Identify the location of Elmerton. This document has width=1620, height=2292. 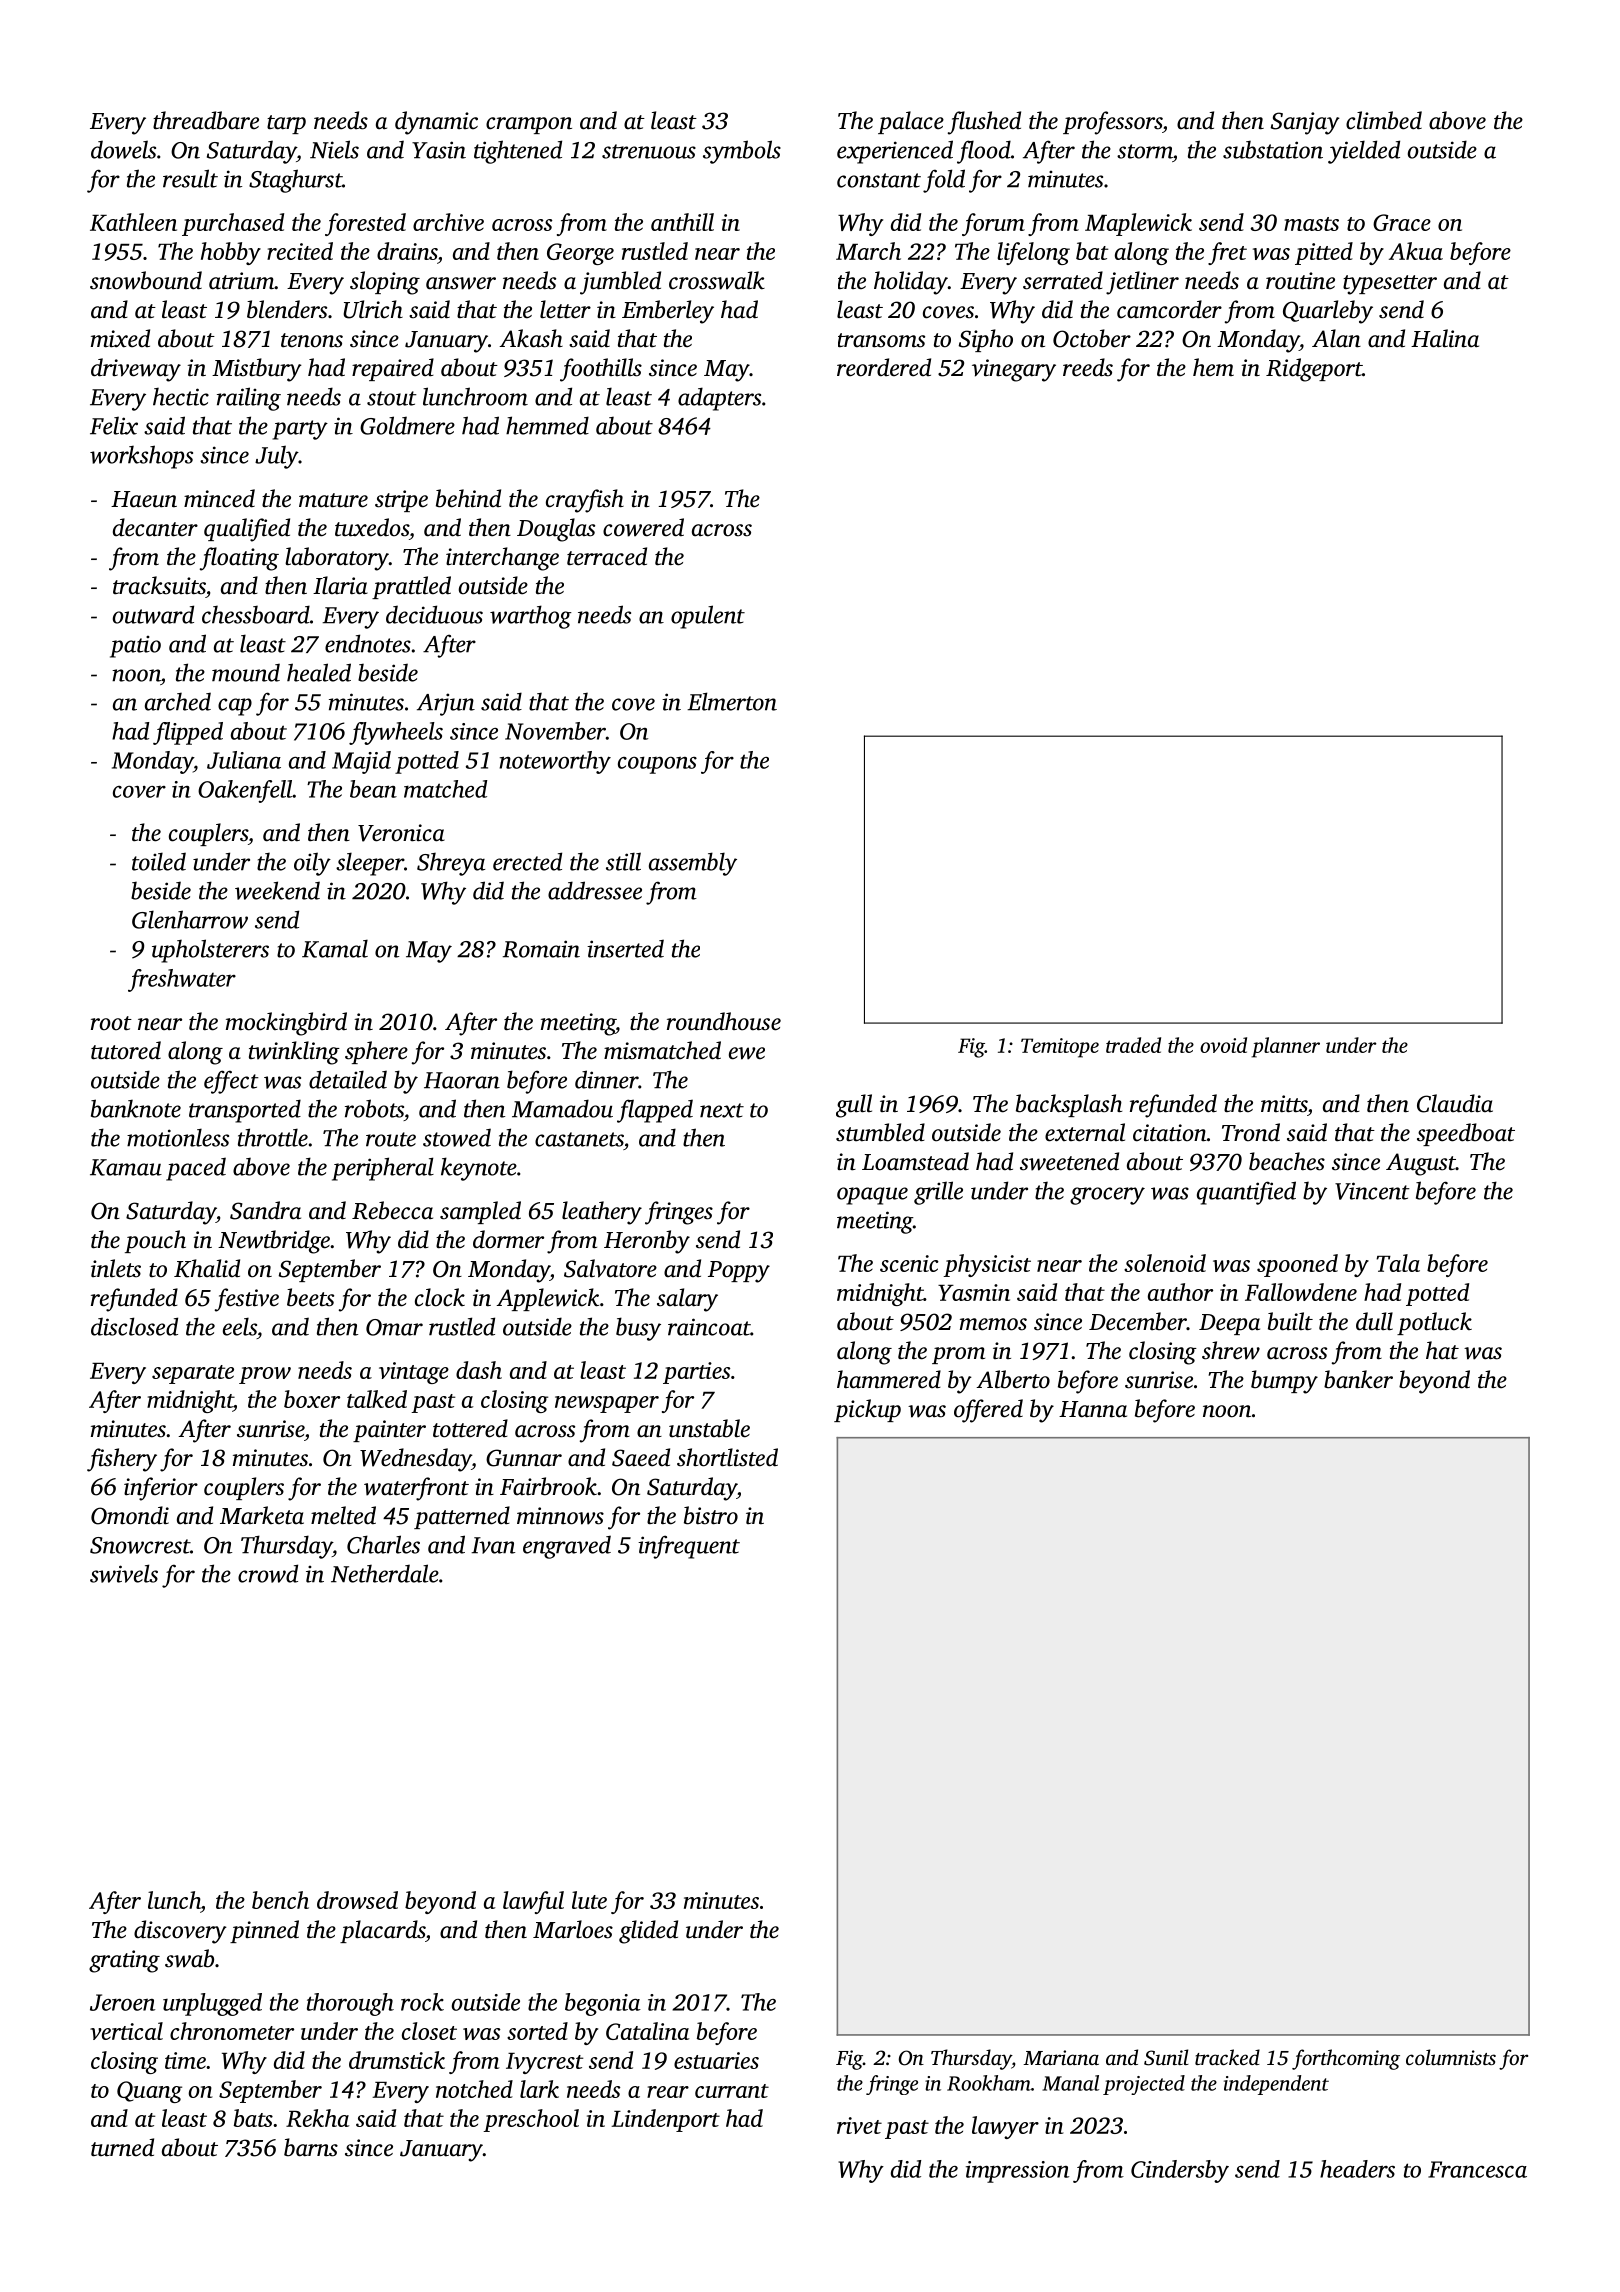
(732, 701).
